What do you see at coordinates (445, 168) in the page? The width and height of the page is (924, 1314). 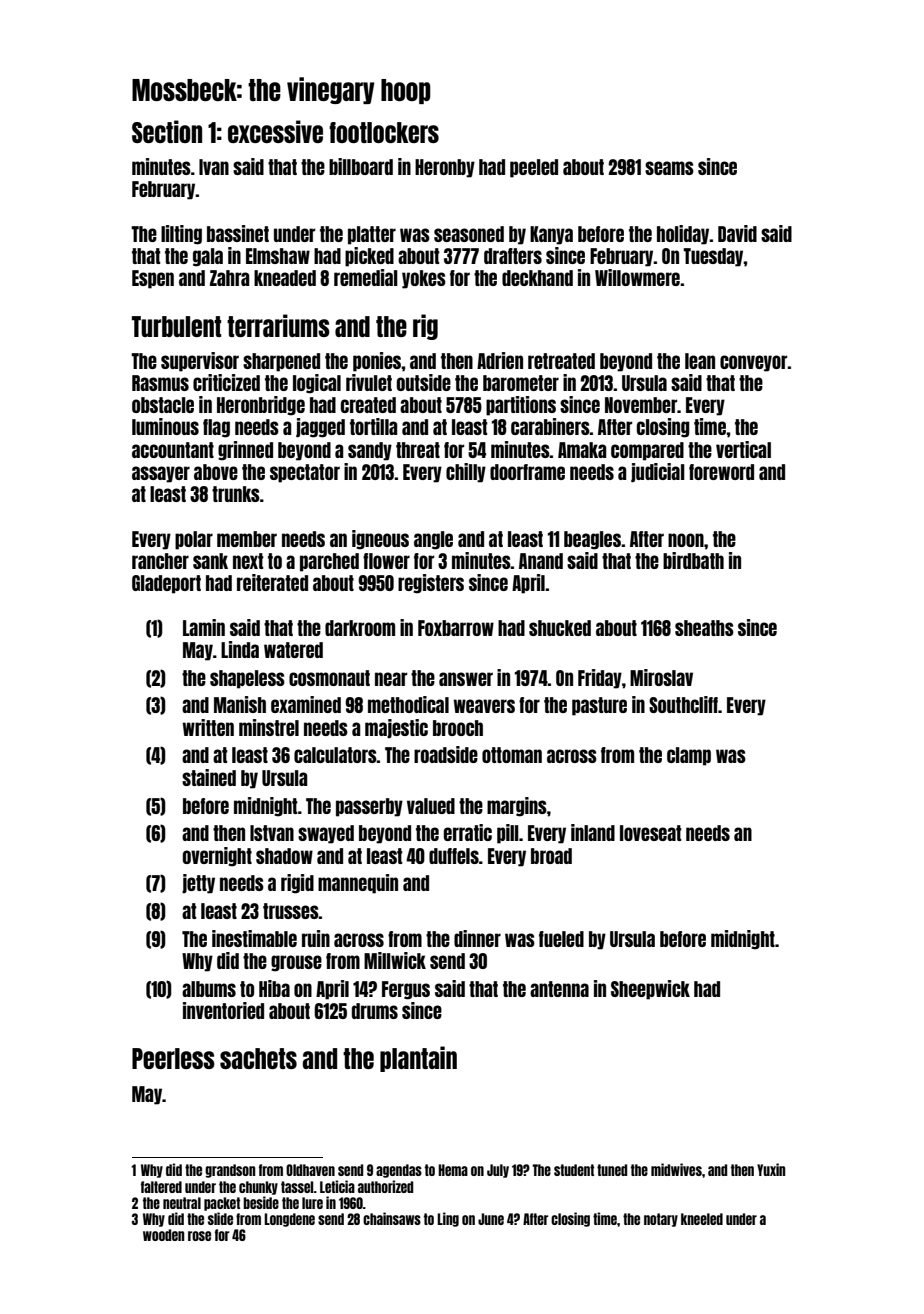 I see `Heronby` at bounding box center [445, 168].
